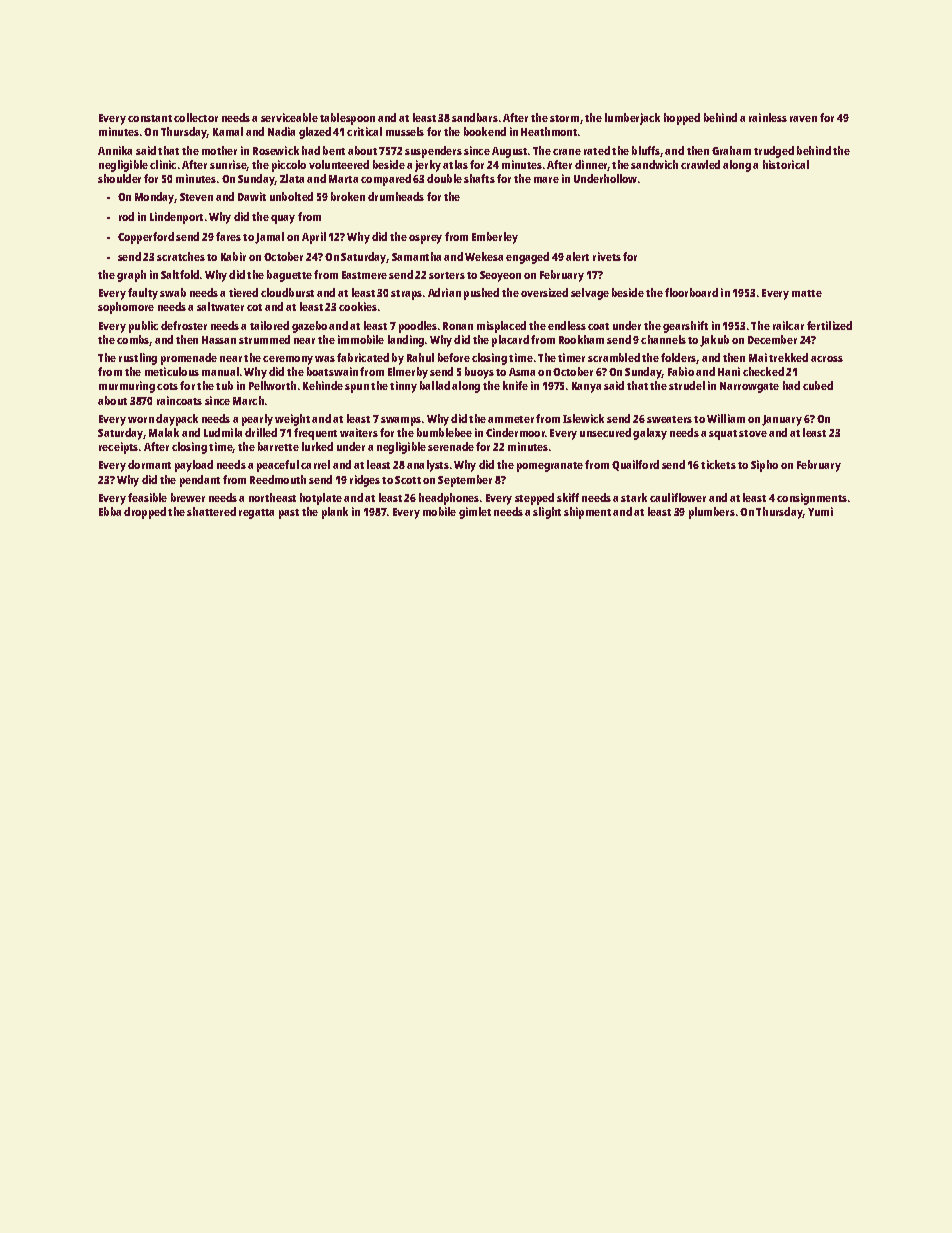 This screenshot has width=952, height=1233. I want to click on September, so click(465, 481).
